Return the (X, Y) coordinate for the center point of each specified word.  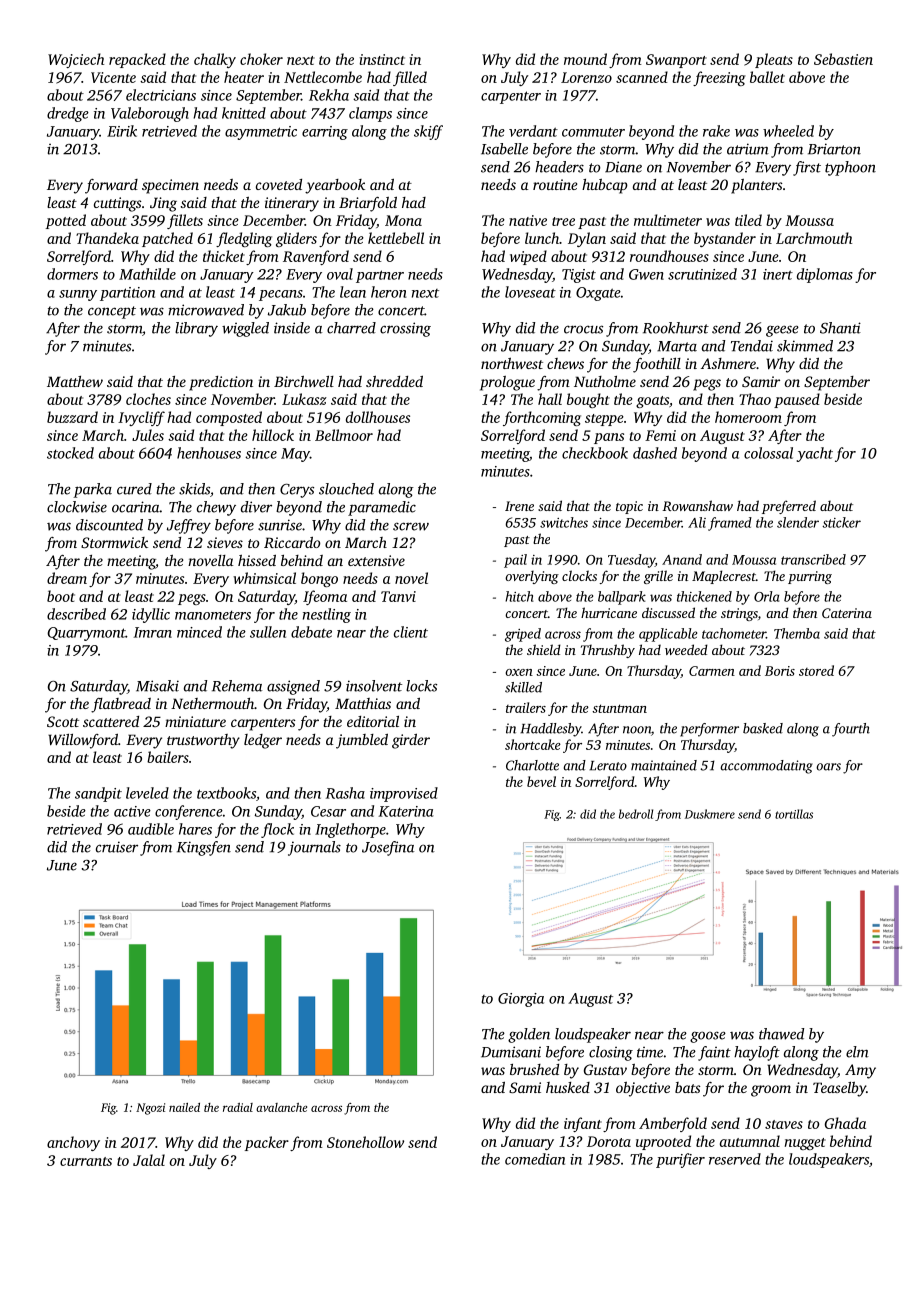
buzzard (72, 417)
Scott (63, 721)
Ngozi (150, 1109)
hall (550, 399)
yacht (815, 454)
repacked (137, 60)
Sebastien (843, 59)
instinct (382, 59)
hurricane (609, 612)
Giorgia (521, 1000)
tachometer (734, 633)
